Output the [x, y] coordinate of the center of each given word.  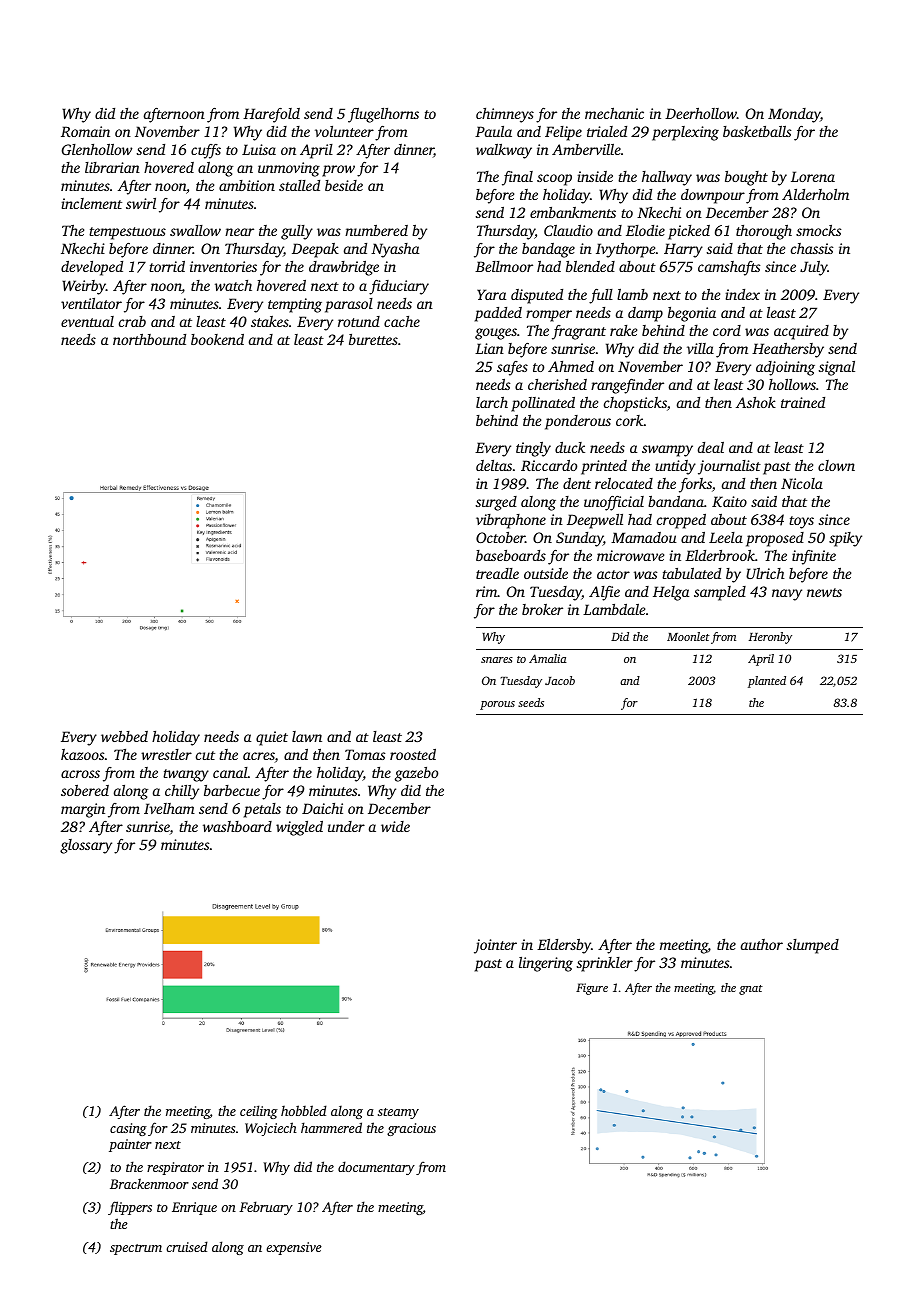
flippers [130, 1208]
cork [630, 420]
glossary [86, 846]
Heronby [770, 638]
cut [205, 755]
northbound [149, 339]
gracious [411, 1129]
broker [542, 609]
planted [767, 682]
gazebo [416, 774]
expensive [294, 1248]
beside [344, 185]
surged [496, 503]
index [743, 294]
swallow [195, 230]
